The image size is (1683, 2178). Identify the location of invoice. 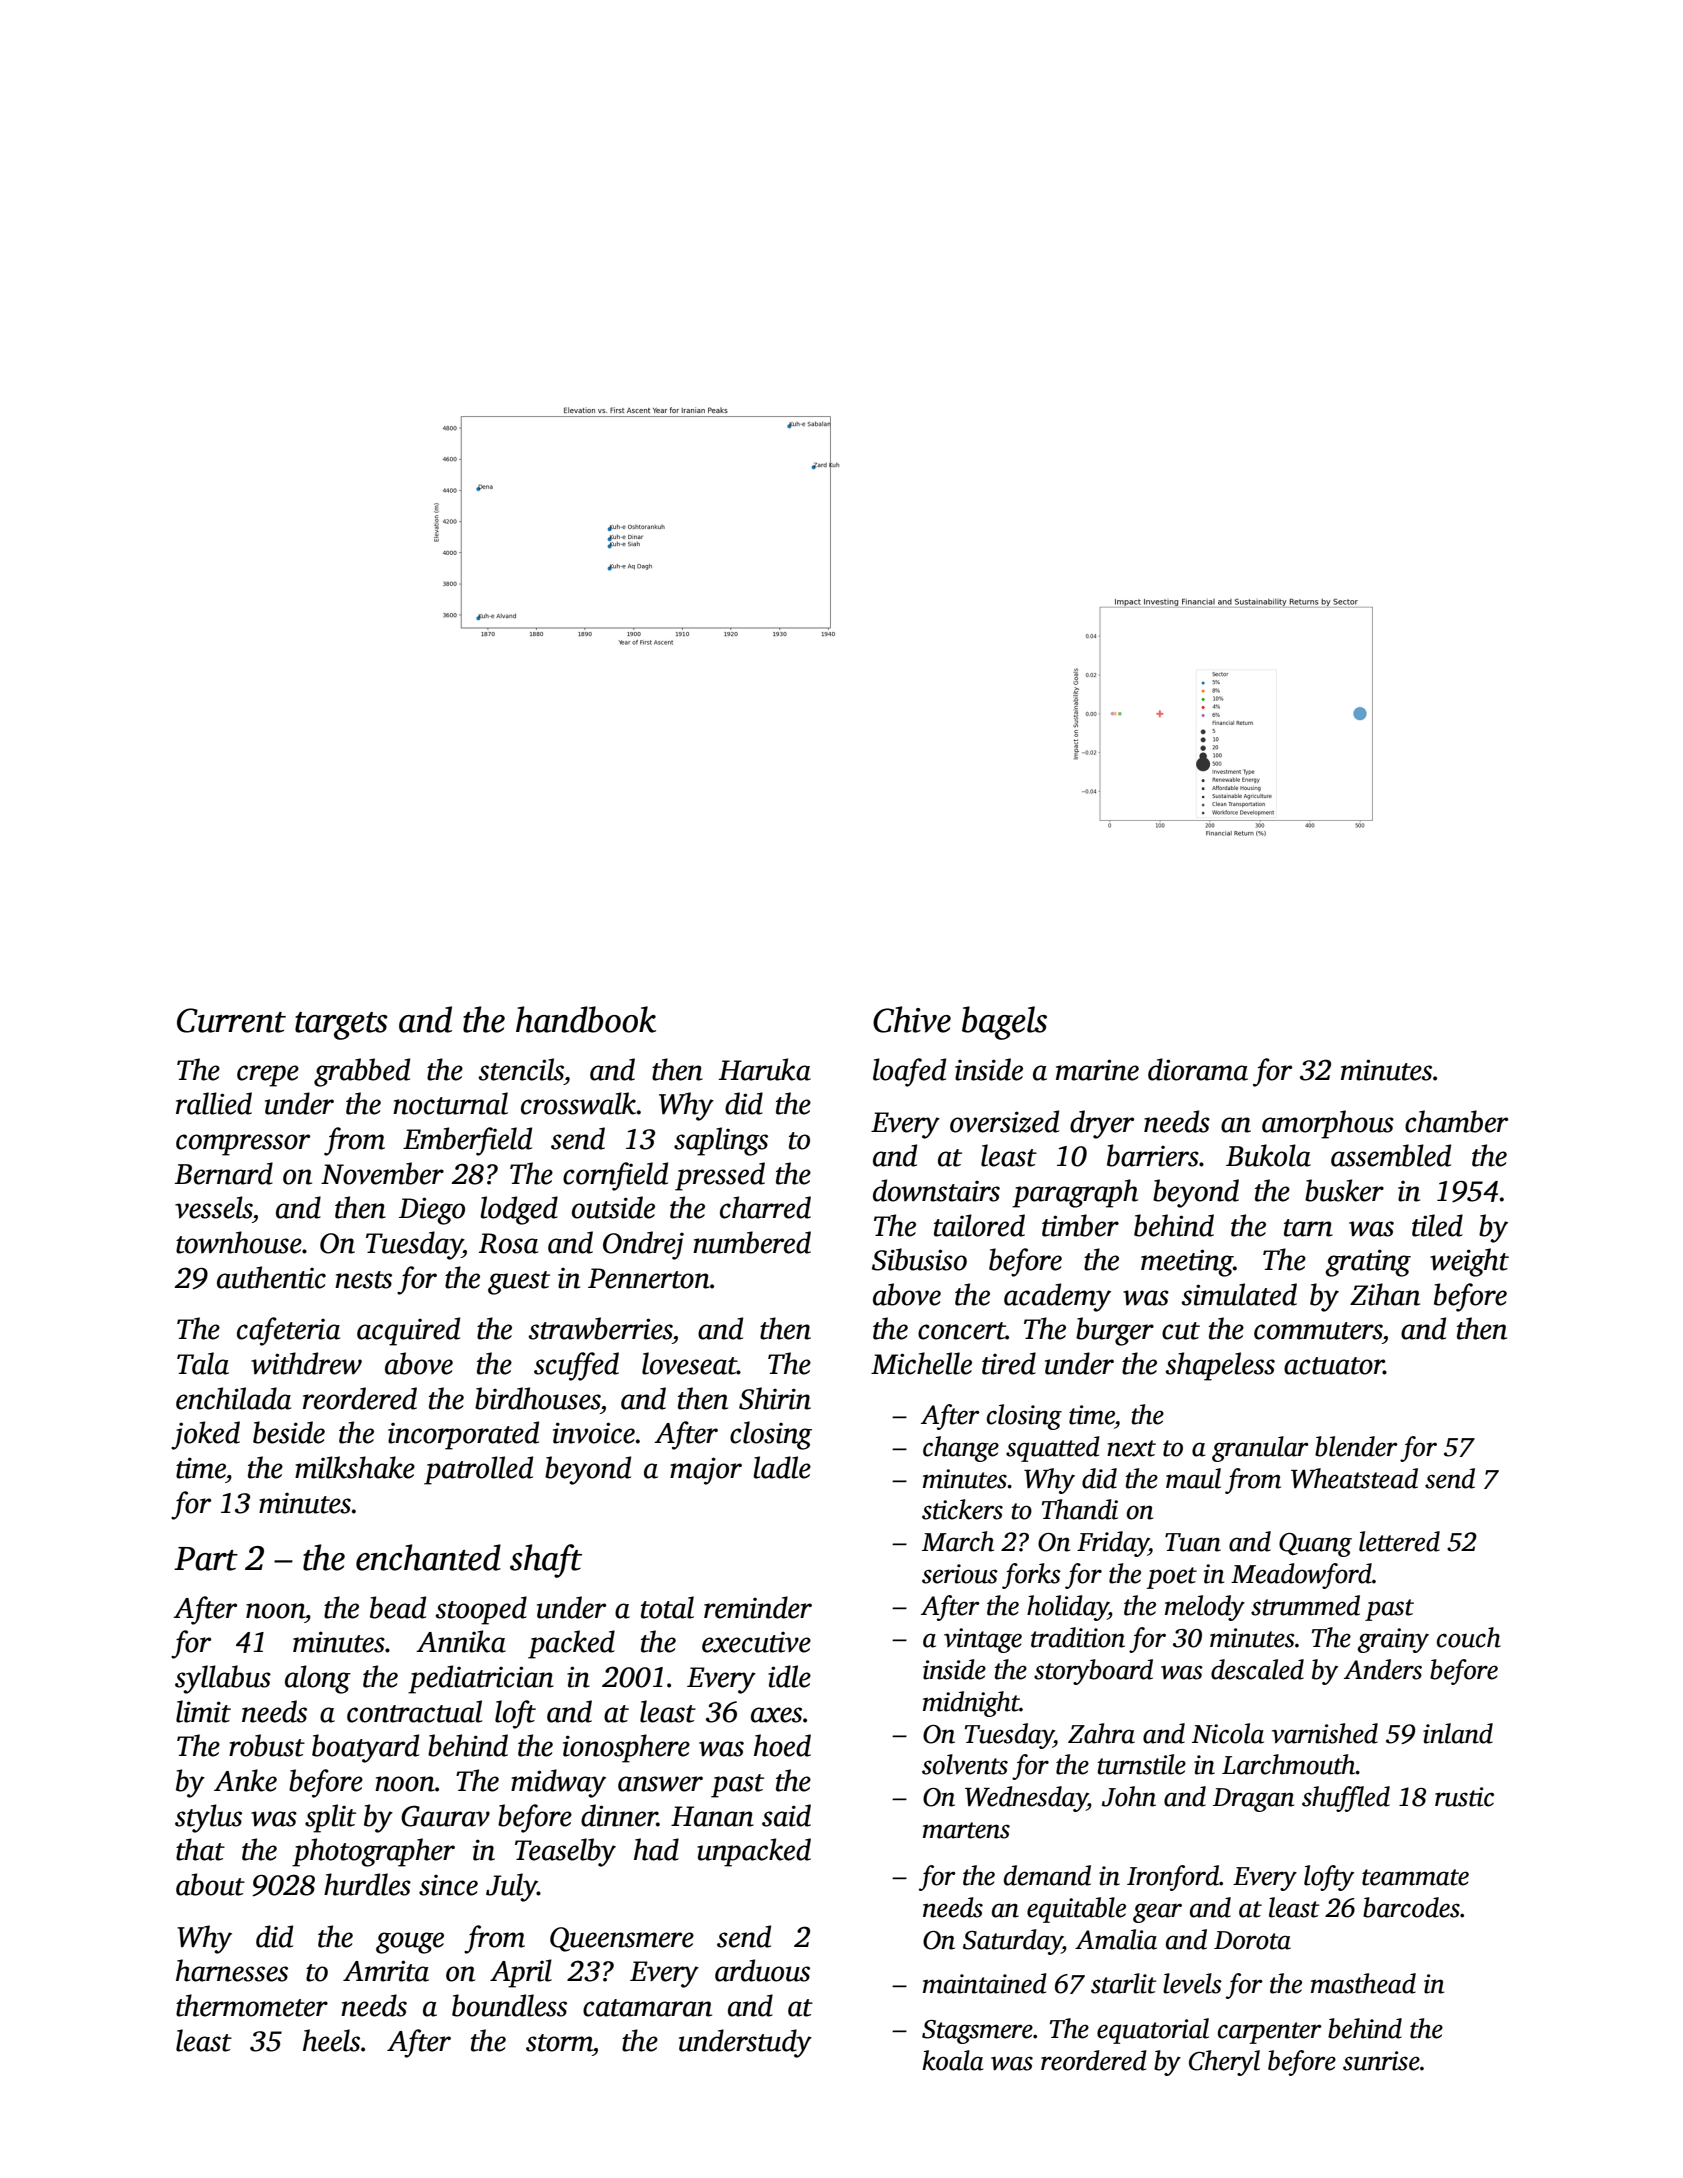
(594, 1433).
